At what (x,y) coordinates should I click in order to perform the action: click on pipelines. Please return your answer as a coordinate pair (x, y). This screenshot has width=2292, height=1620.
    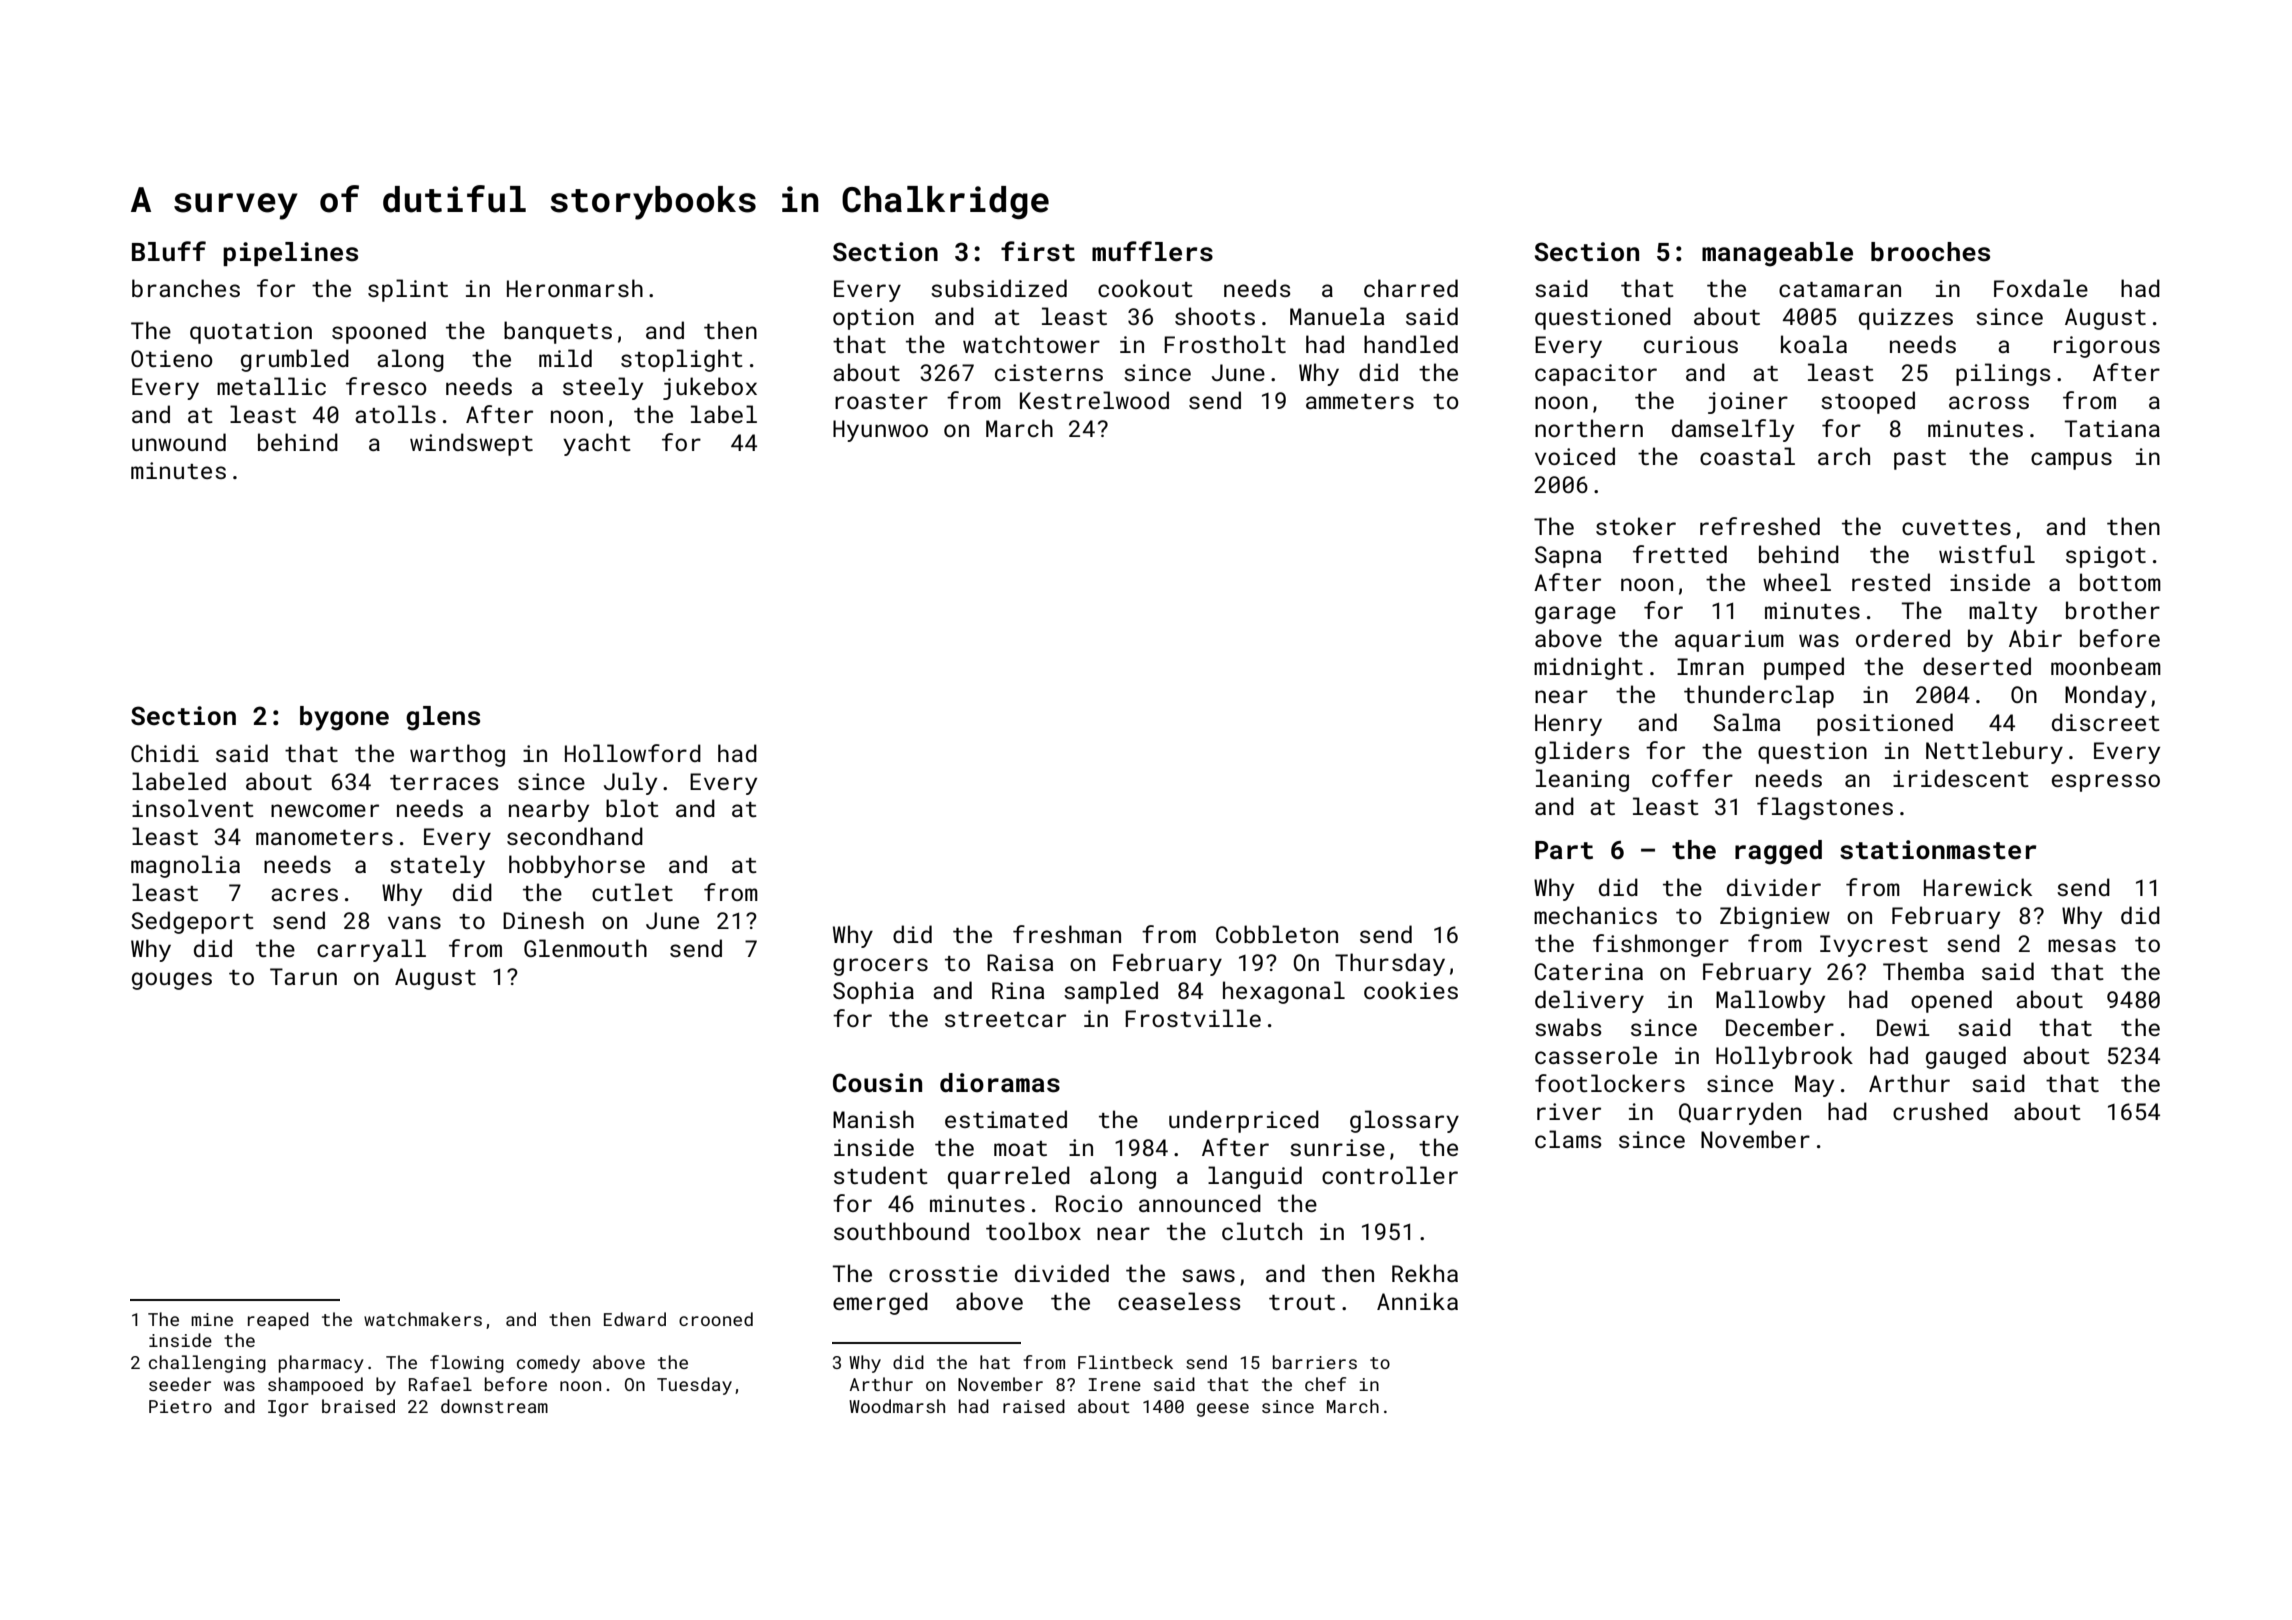
    Looking at the image, I should click on (290, 254).
